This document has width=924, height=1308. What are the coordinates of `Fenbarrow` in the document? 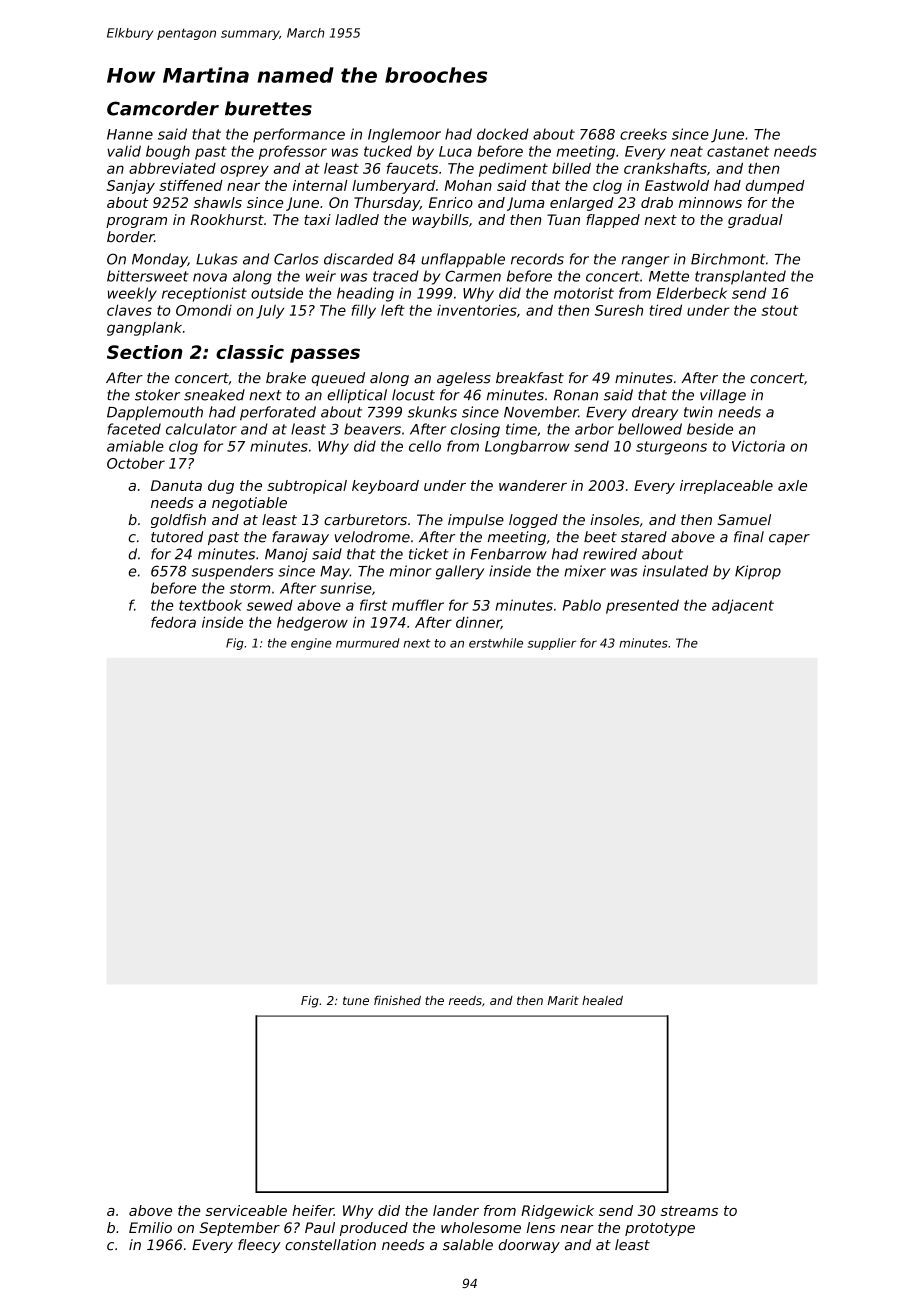 It's located at (509, 554).
